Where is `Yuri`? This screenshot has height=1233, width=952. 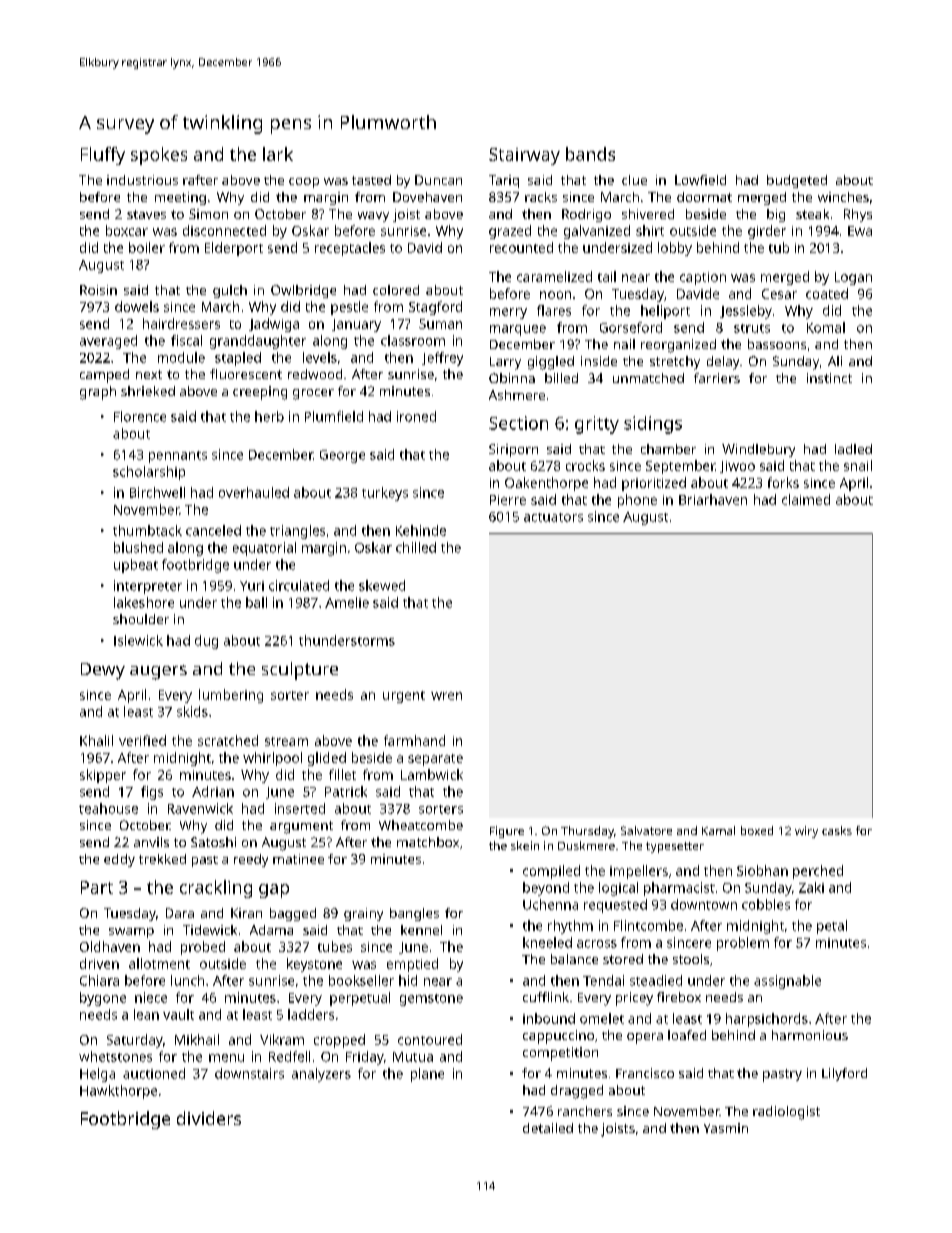
Yuri is located at coordinates (252, 586).
